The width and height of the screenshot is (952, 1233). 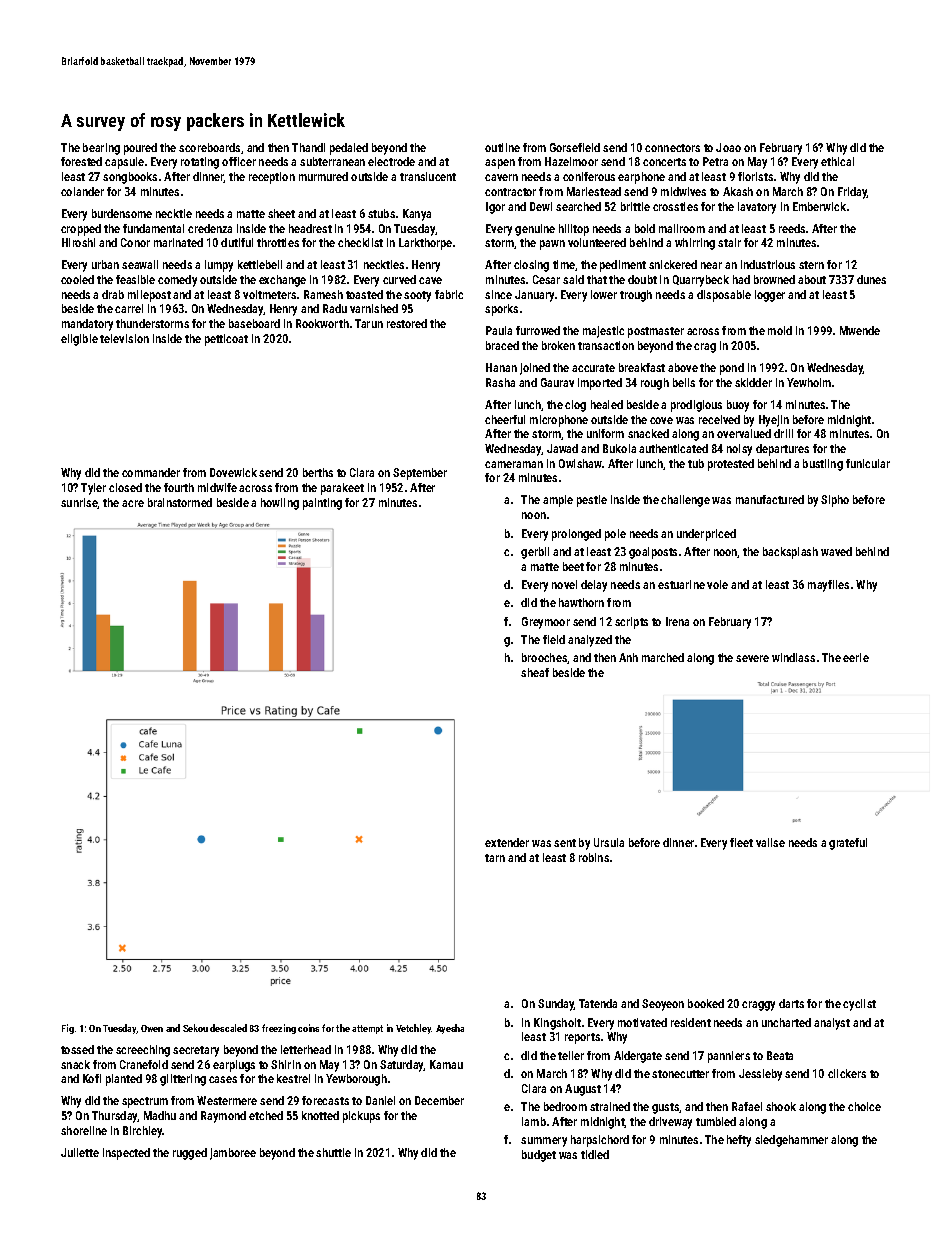 I want to click on feasible, so click(x=135, y=279).
